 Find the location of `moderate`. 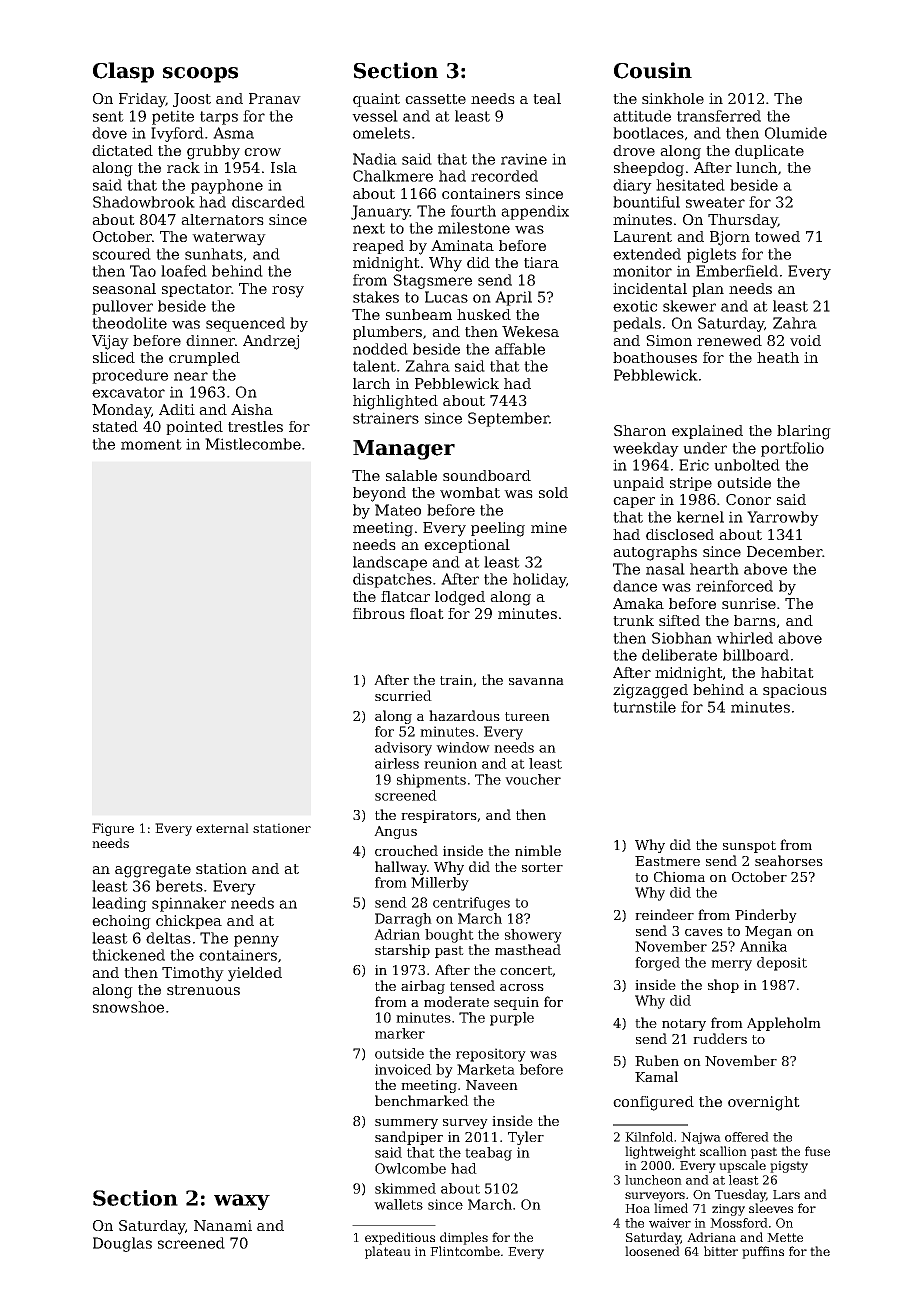

moderate is located at coordinates (456, 1001).
